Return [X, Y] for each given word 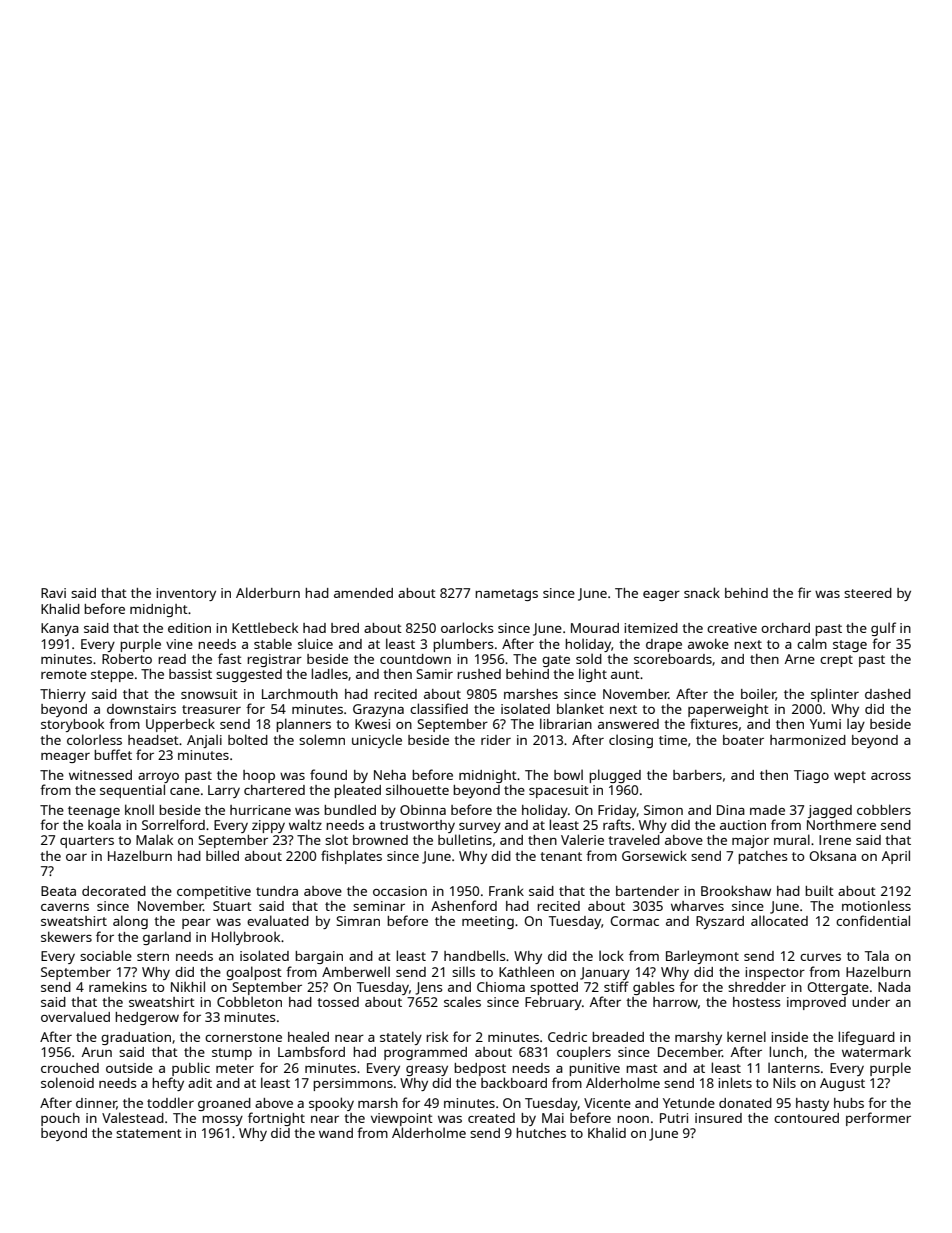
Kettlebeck [265, 627]
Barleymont [702, 957]
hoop [259, 776]
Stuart [232, 906]
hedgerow [147, 1018]
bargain [319, 957]
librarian [566, 723]
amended [363, 593]
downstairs [141, 709]
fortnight [276, 1119]
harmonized [808, 740]
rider [496, 740]
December [690, 1052]
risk [437, 1037]
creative [732, 628]
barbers [697, 775]
